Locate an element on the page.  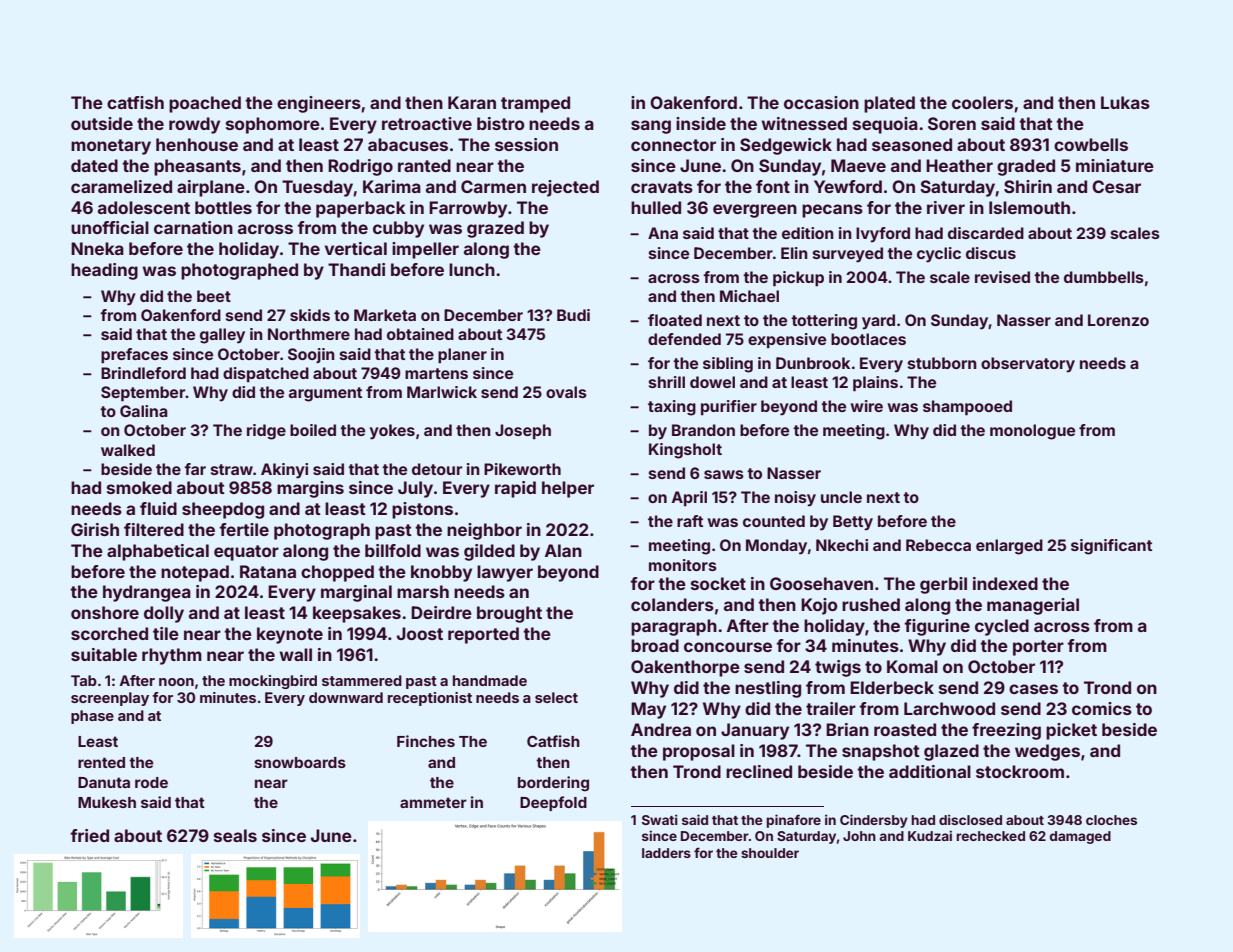
Soren is located at coordinates (952, 123).
